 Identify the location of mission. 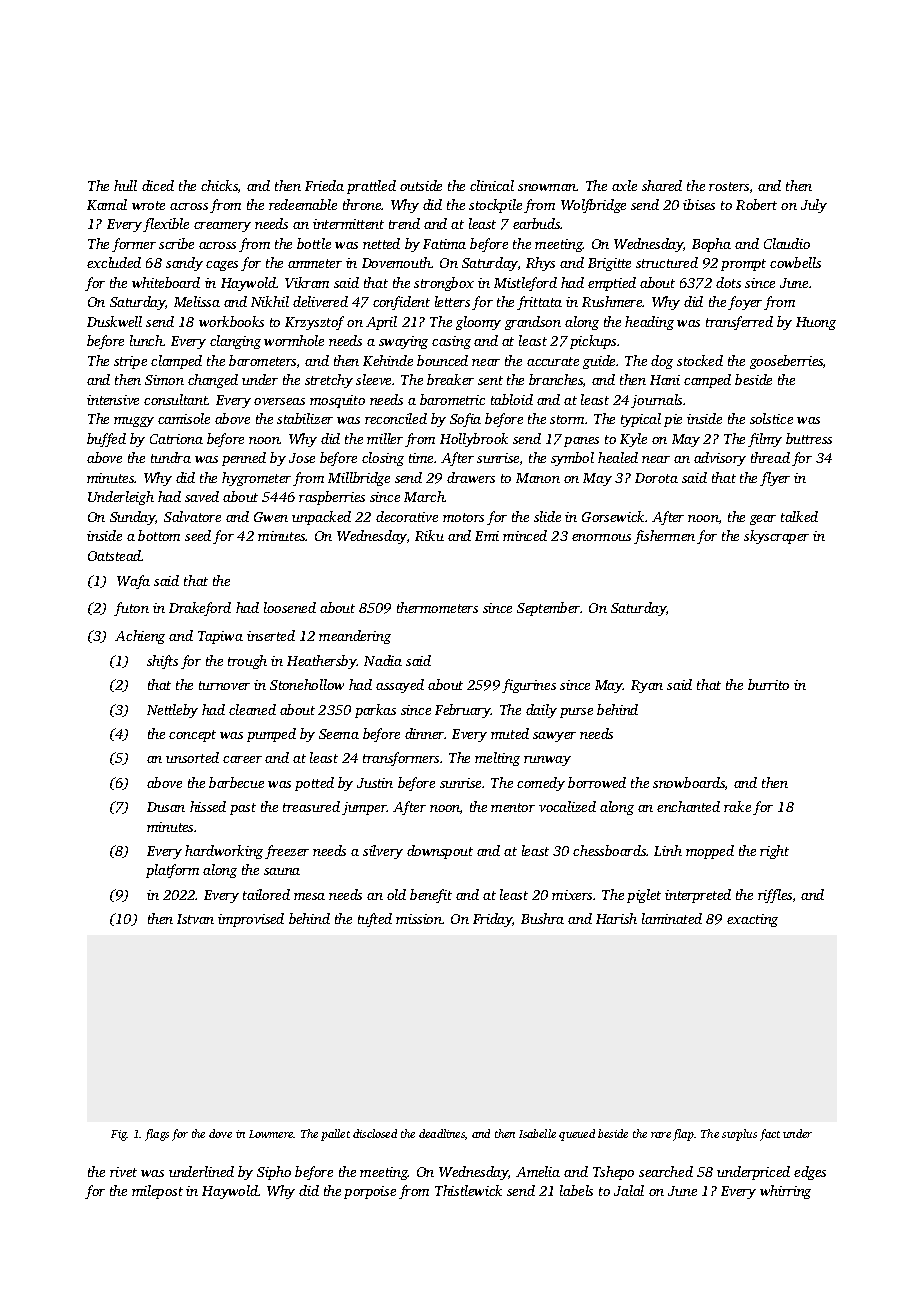
(419, 919).
